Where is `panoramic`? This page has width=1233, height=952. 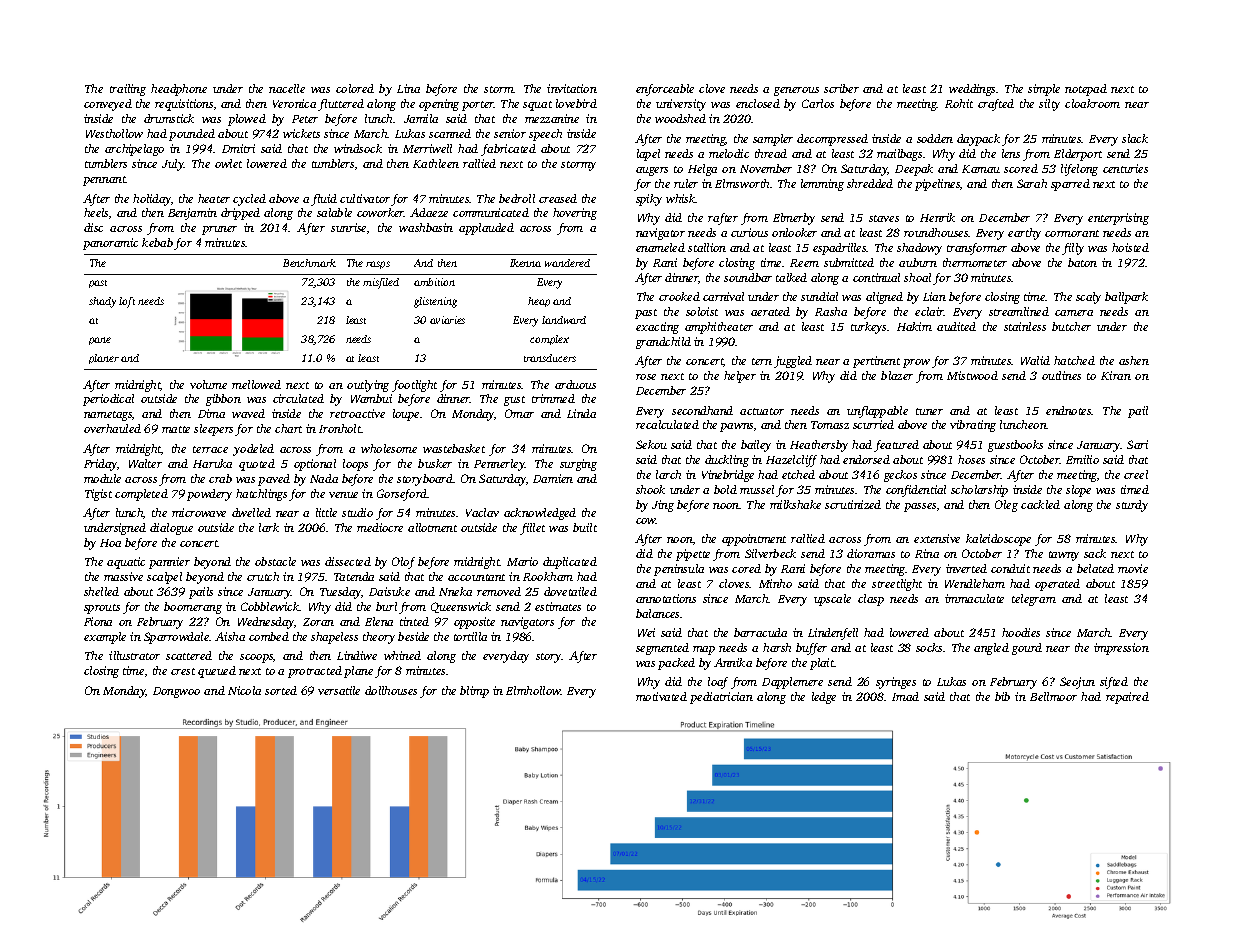 panoramic is located at coordinates (110, 244).
